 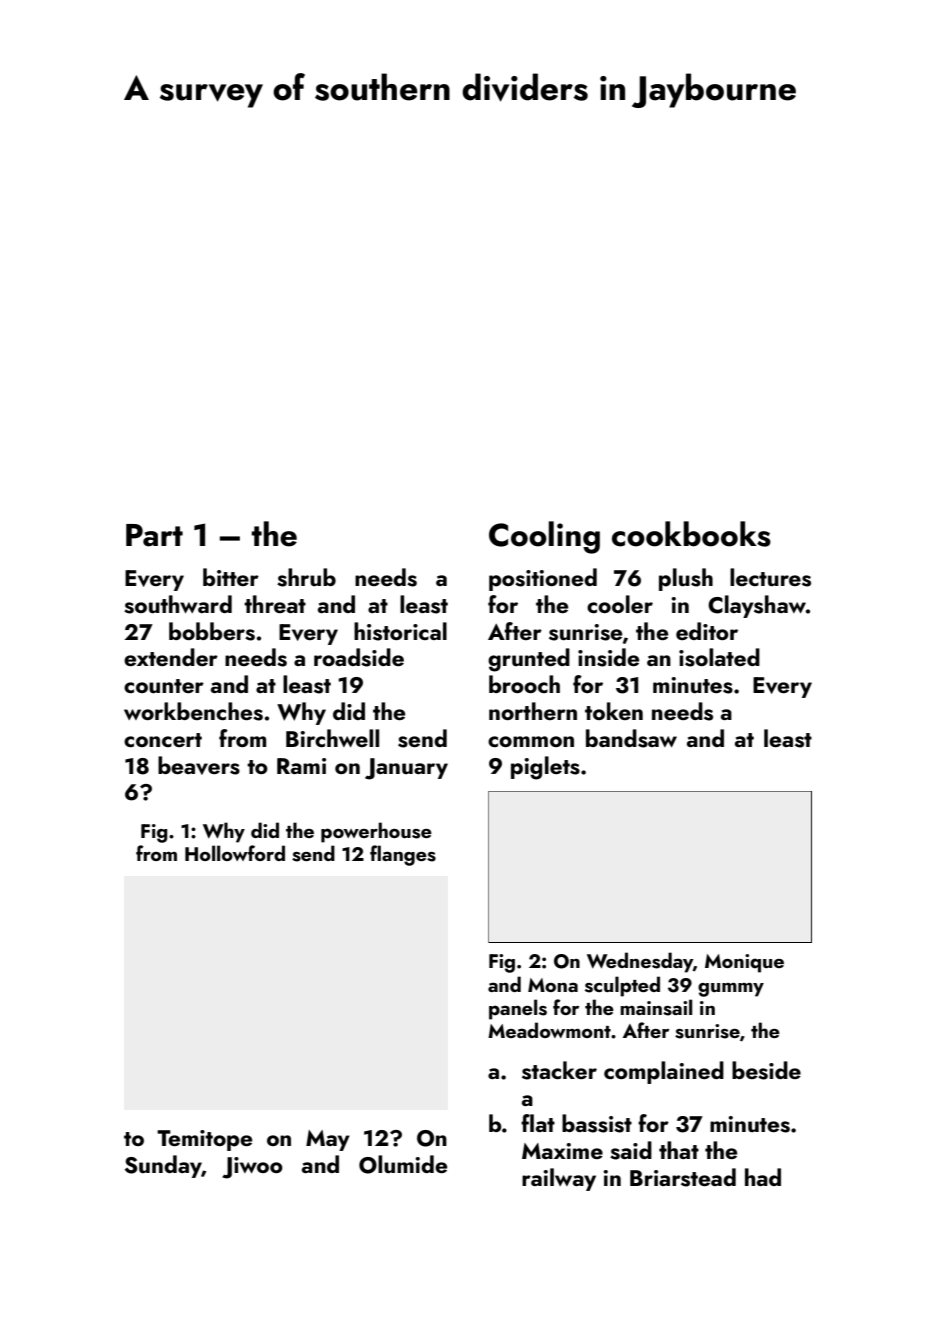 What do you see at coordinates (640, 962) in the image?
I see `Wednesday` at bounding box center [640, 962].
